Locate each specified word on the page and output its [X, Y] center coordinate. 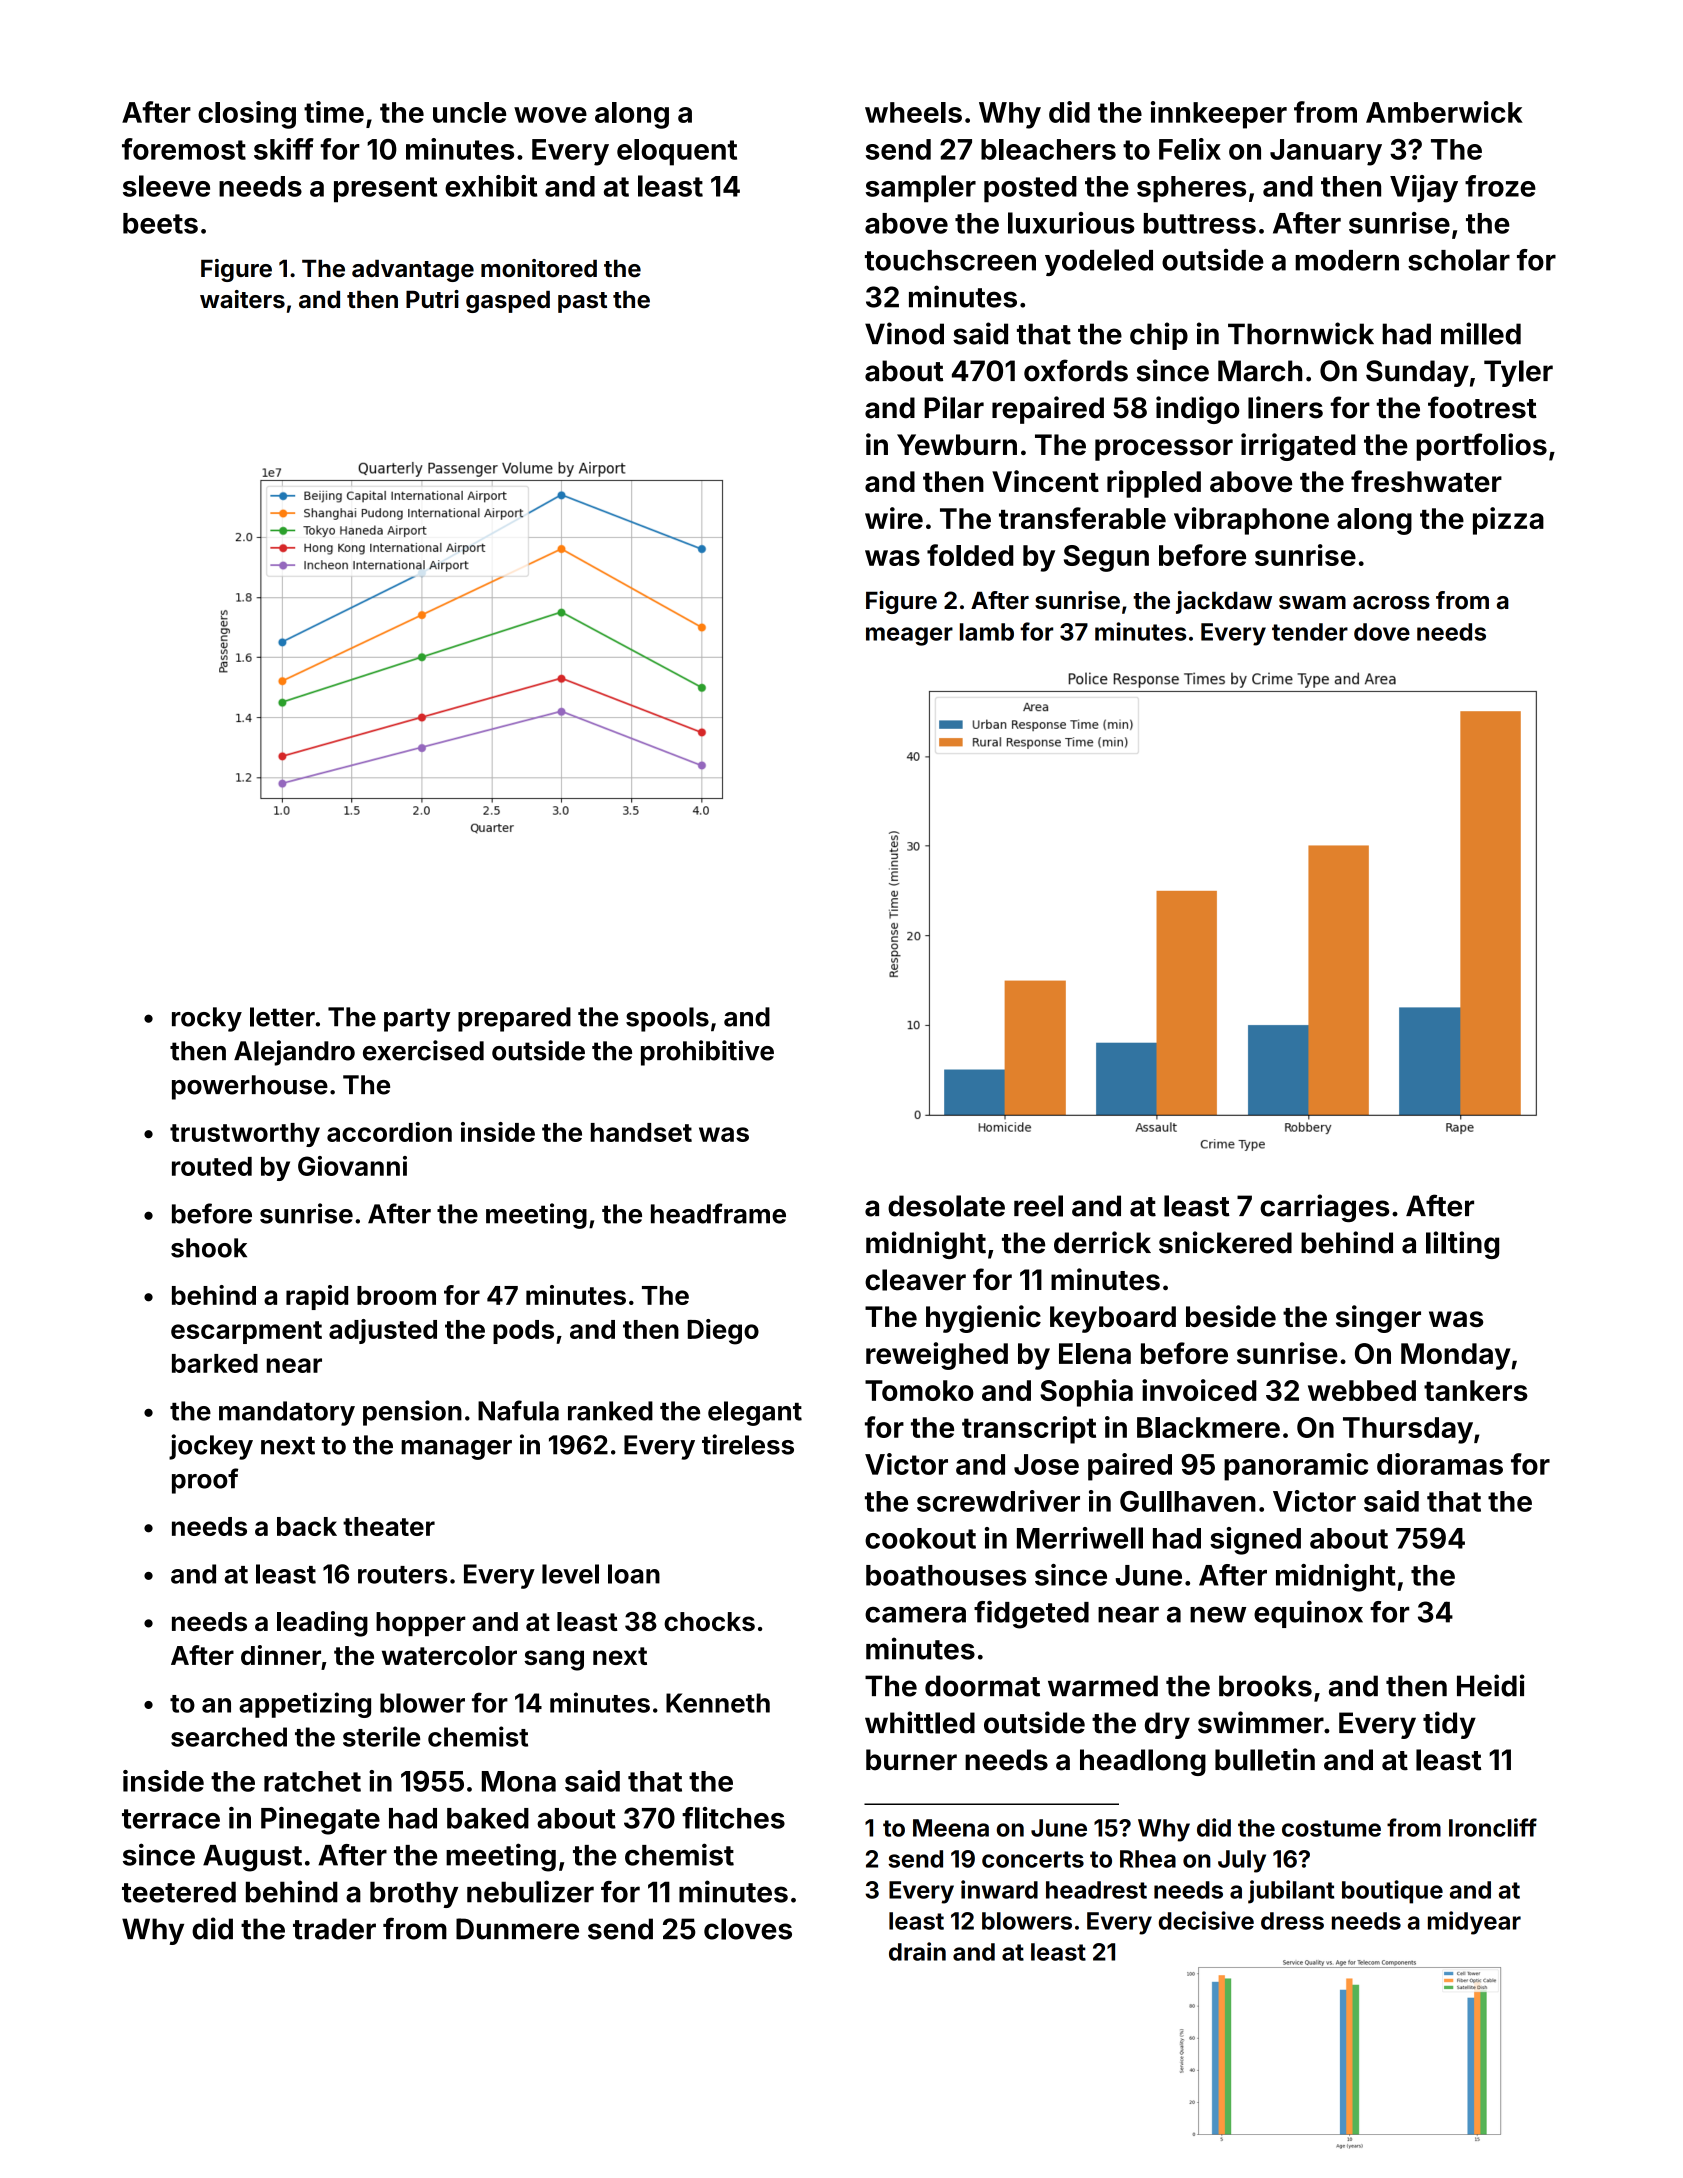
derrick [1102, 1242]
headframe [718, 1213]
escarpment [246, 1332]
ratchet [312, 1781]
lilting [1462, 1245]
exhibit [491, 186]
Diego [723, 1332]
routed [212, 1166]
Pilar [954, 407]
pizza [1508, 521]
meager [909, 636]
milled [1481, 333]
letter [282, 1017]
